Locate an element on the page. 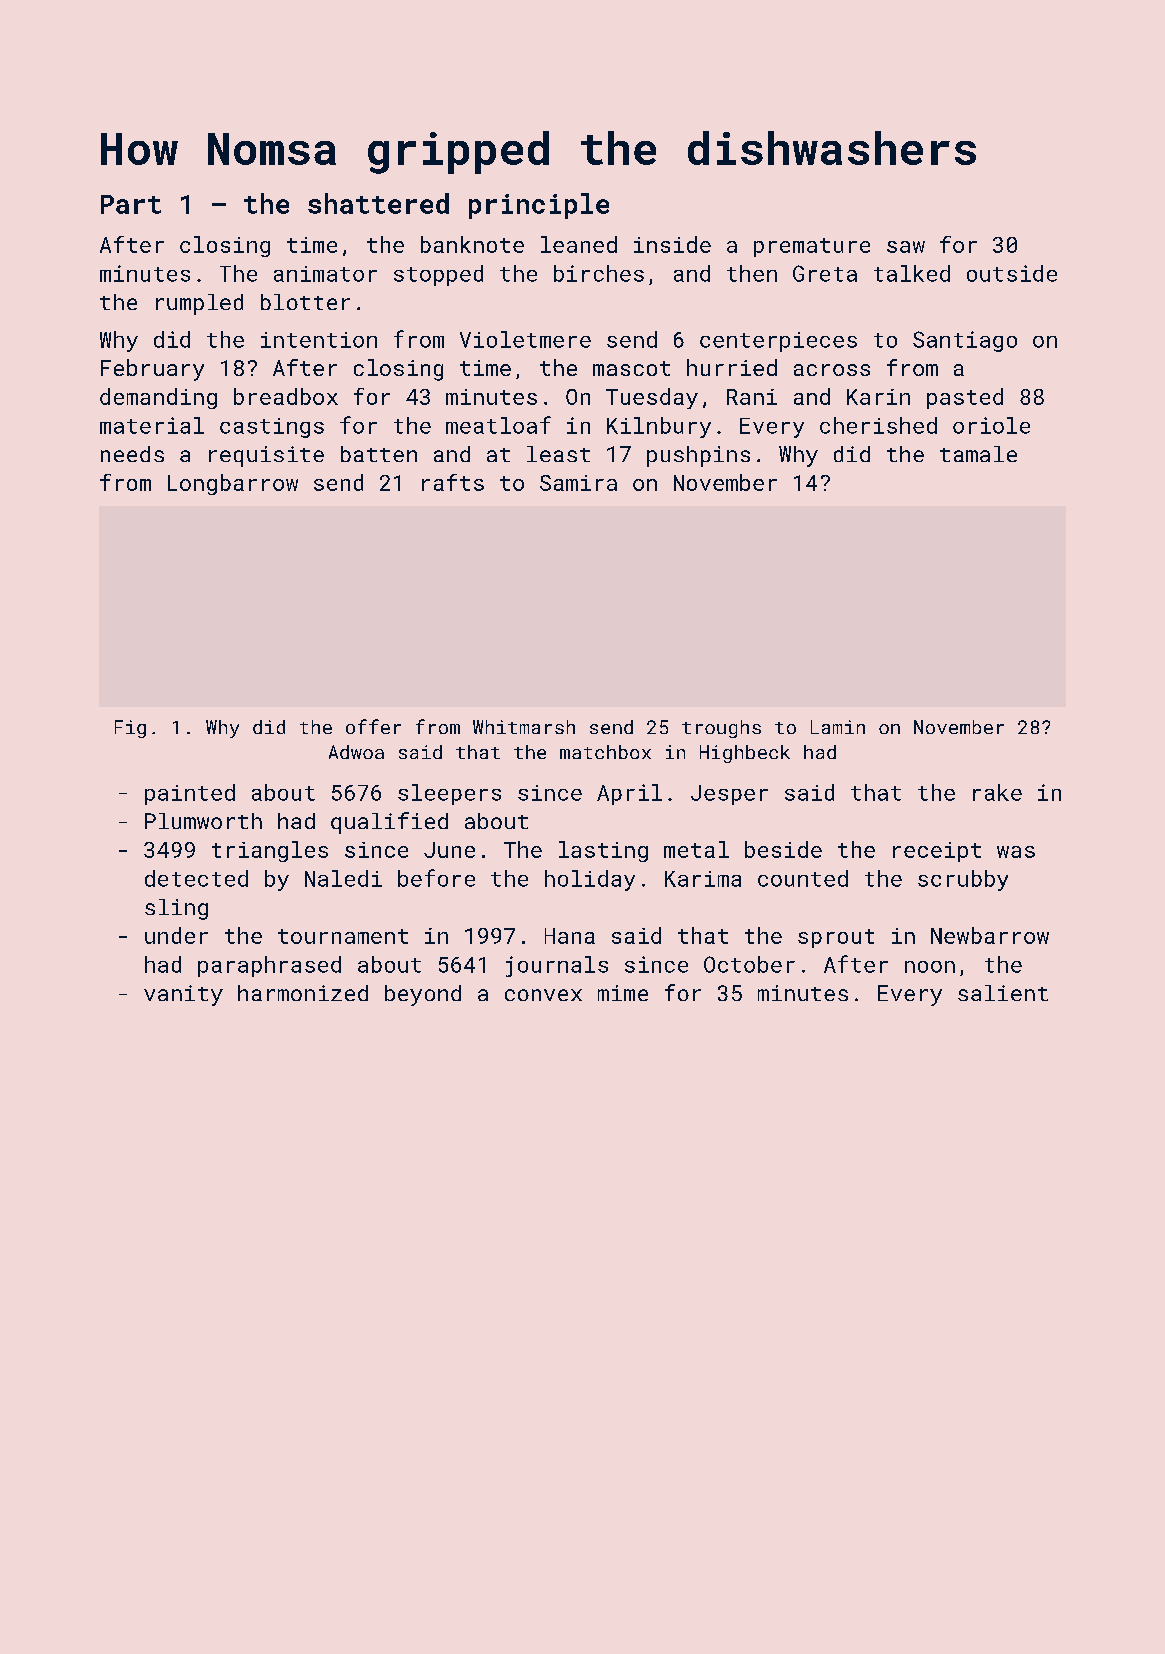 The width and height of the document is (1165, 1654). Karima is located at coordinates (703, 879).
